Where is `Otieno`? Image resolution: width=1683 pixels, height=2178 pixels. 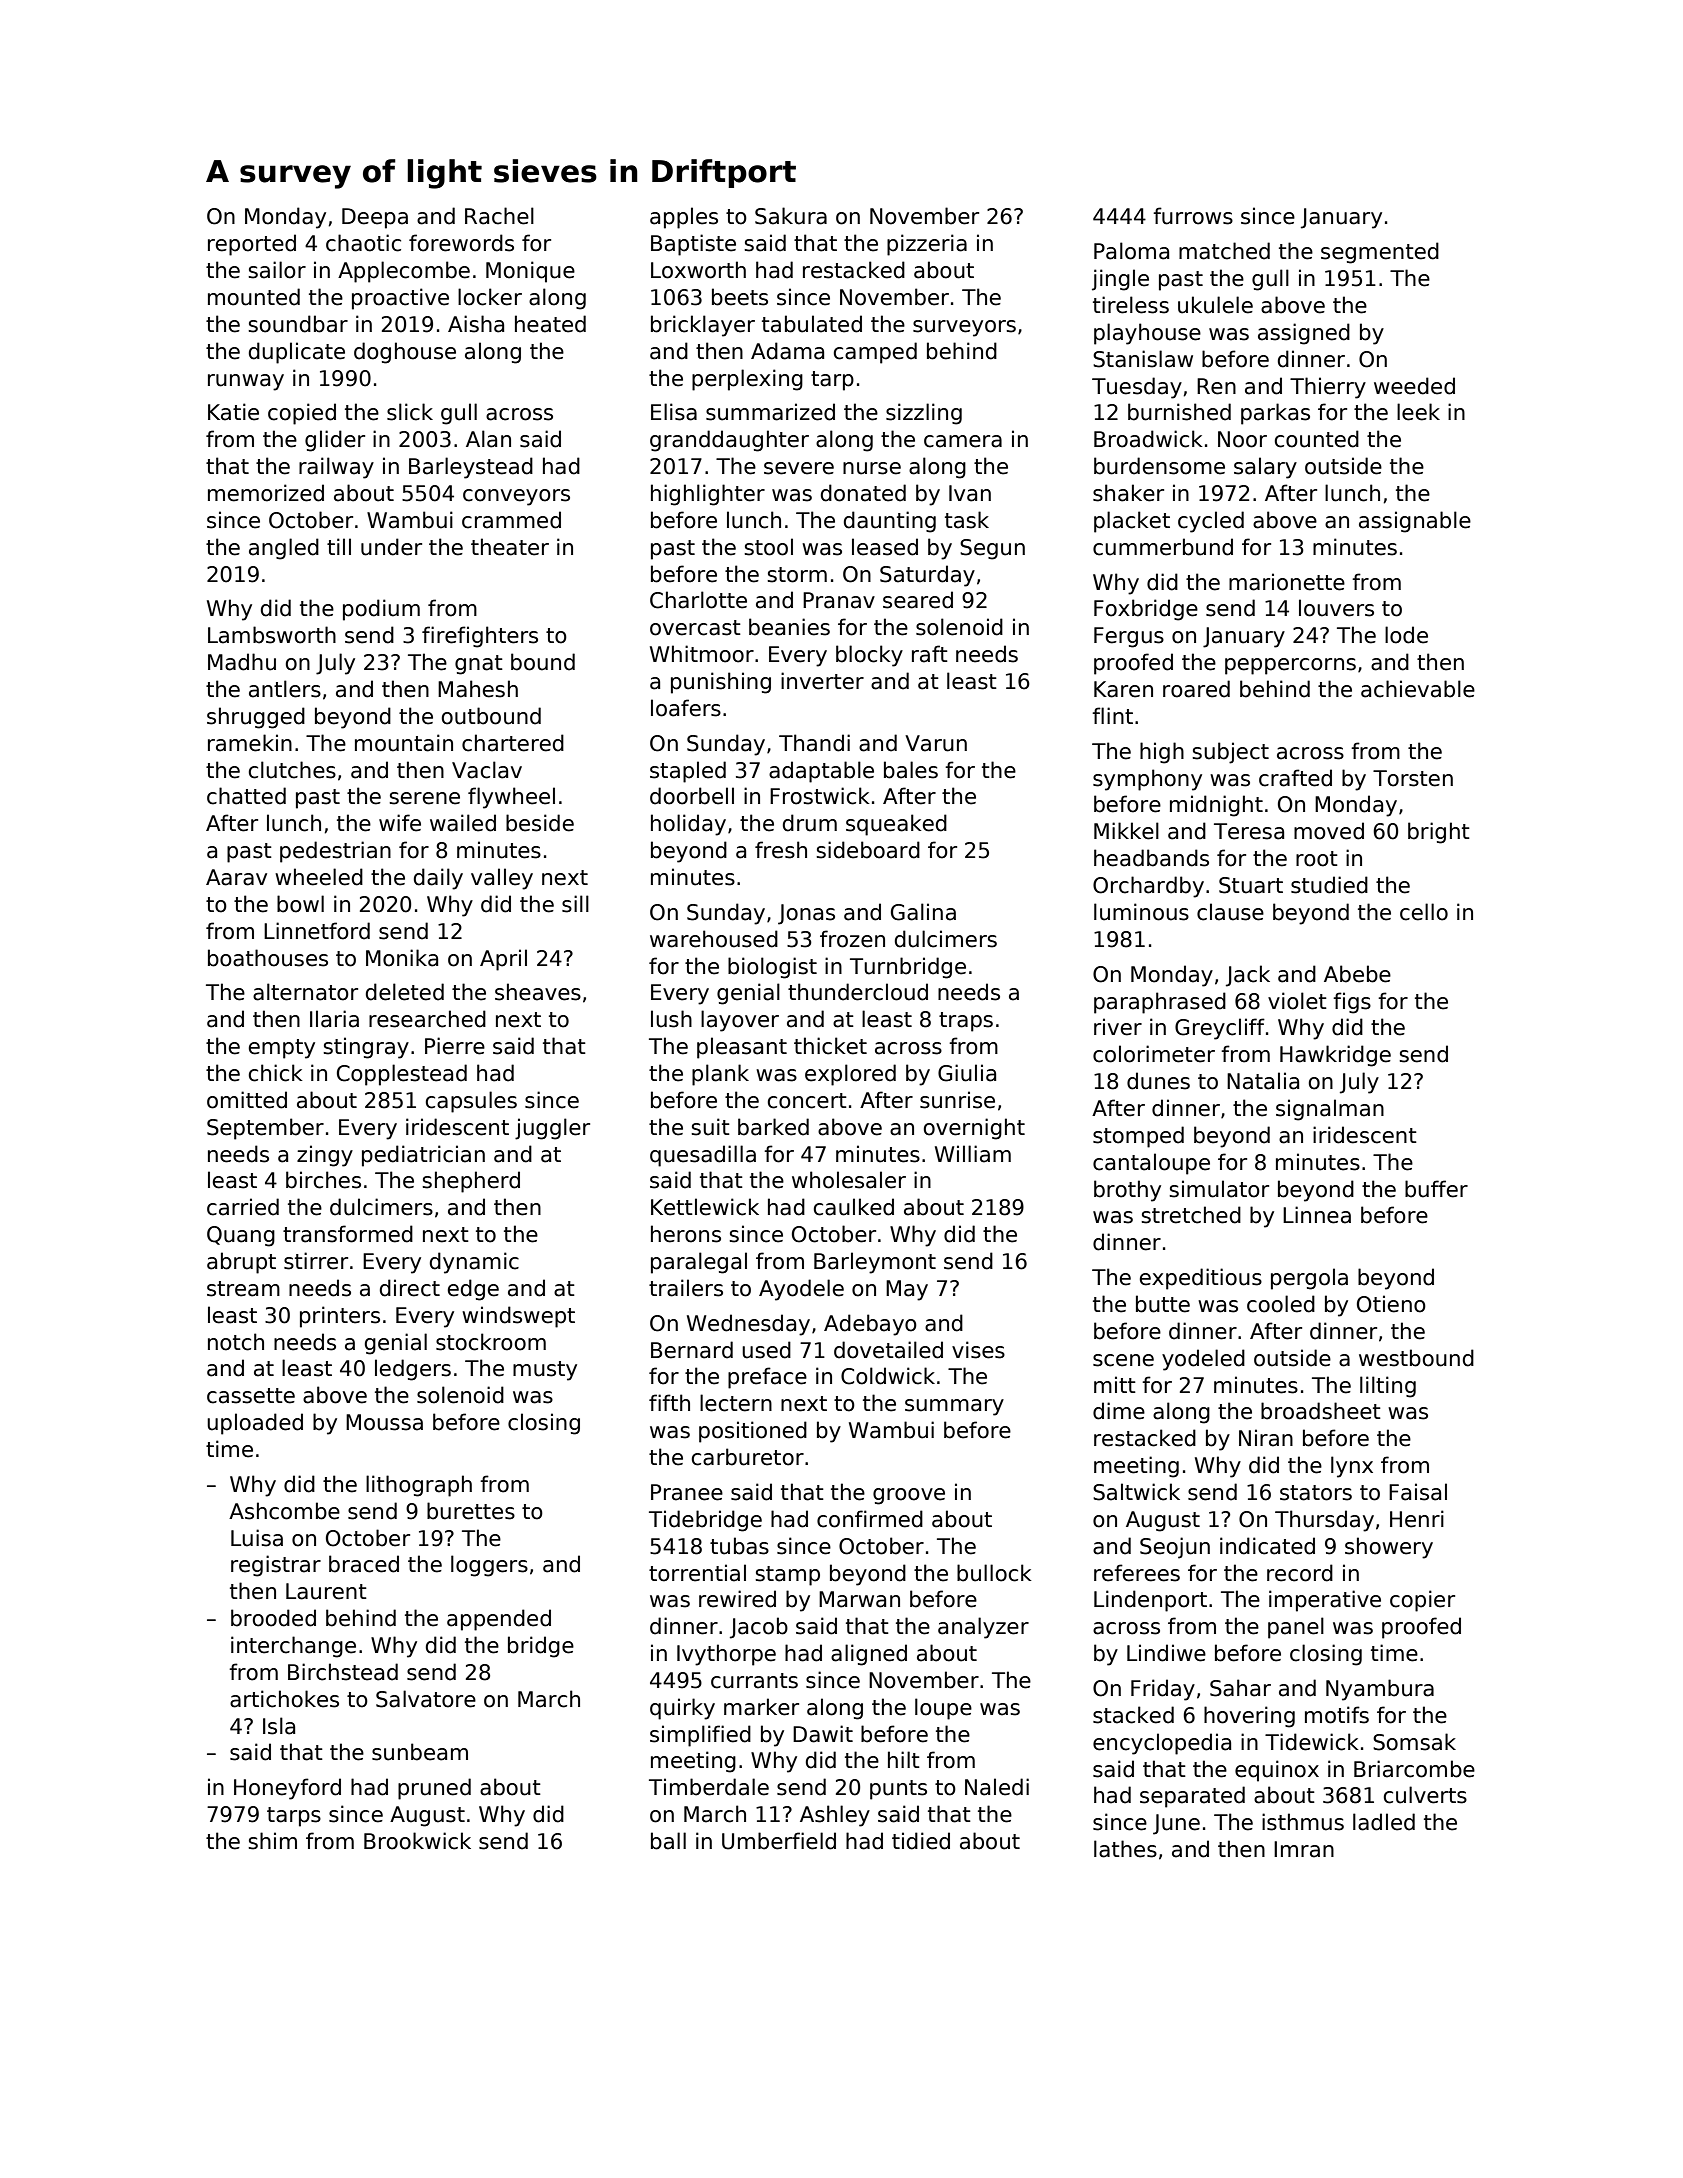 Otieno is located at coordinates (1391, 1304).
